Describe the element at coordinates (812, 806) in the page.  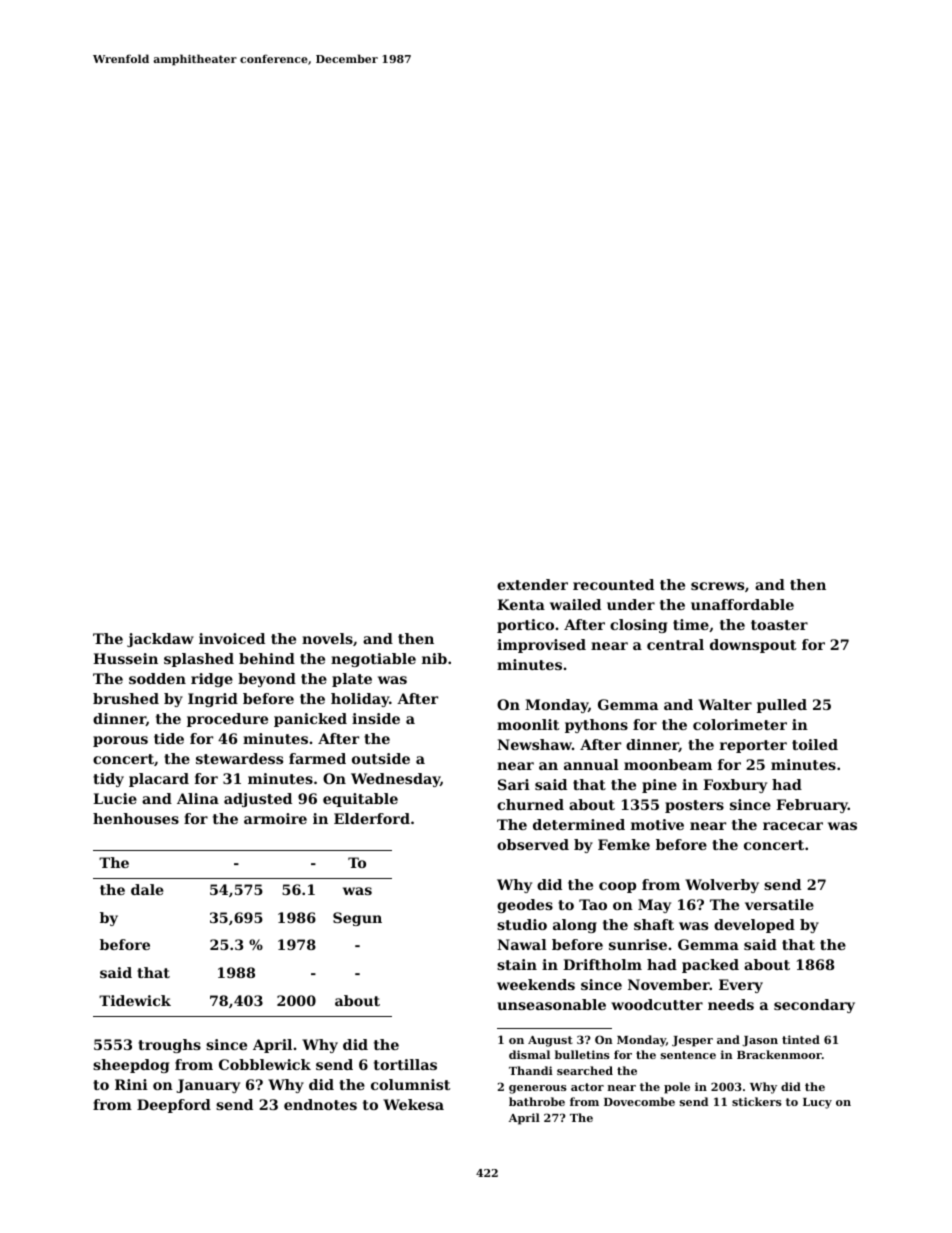
I see `February` at that location.
